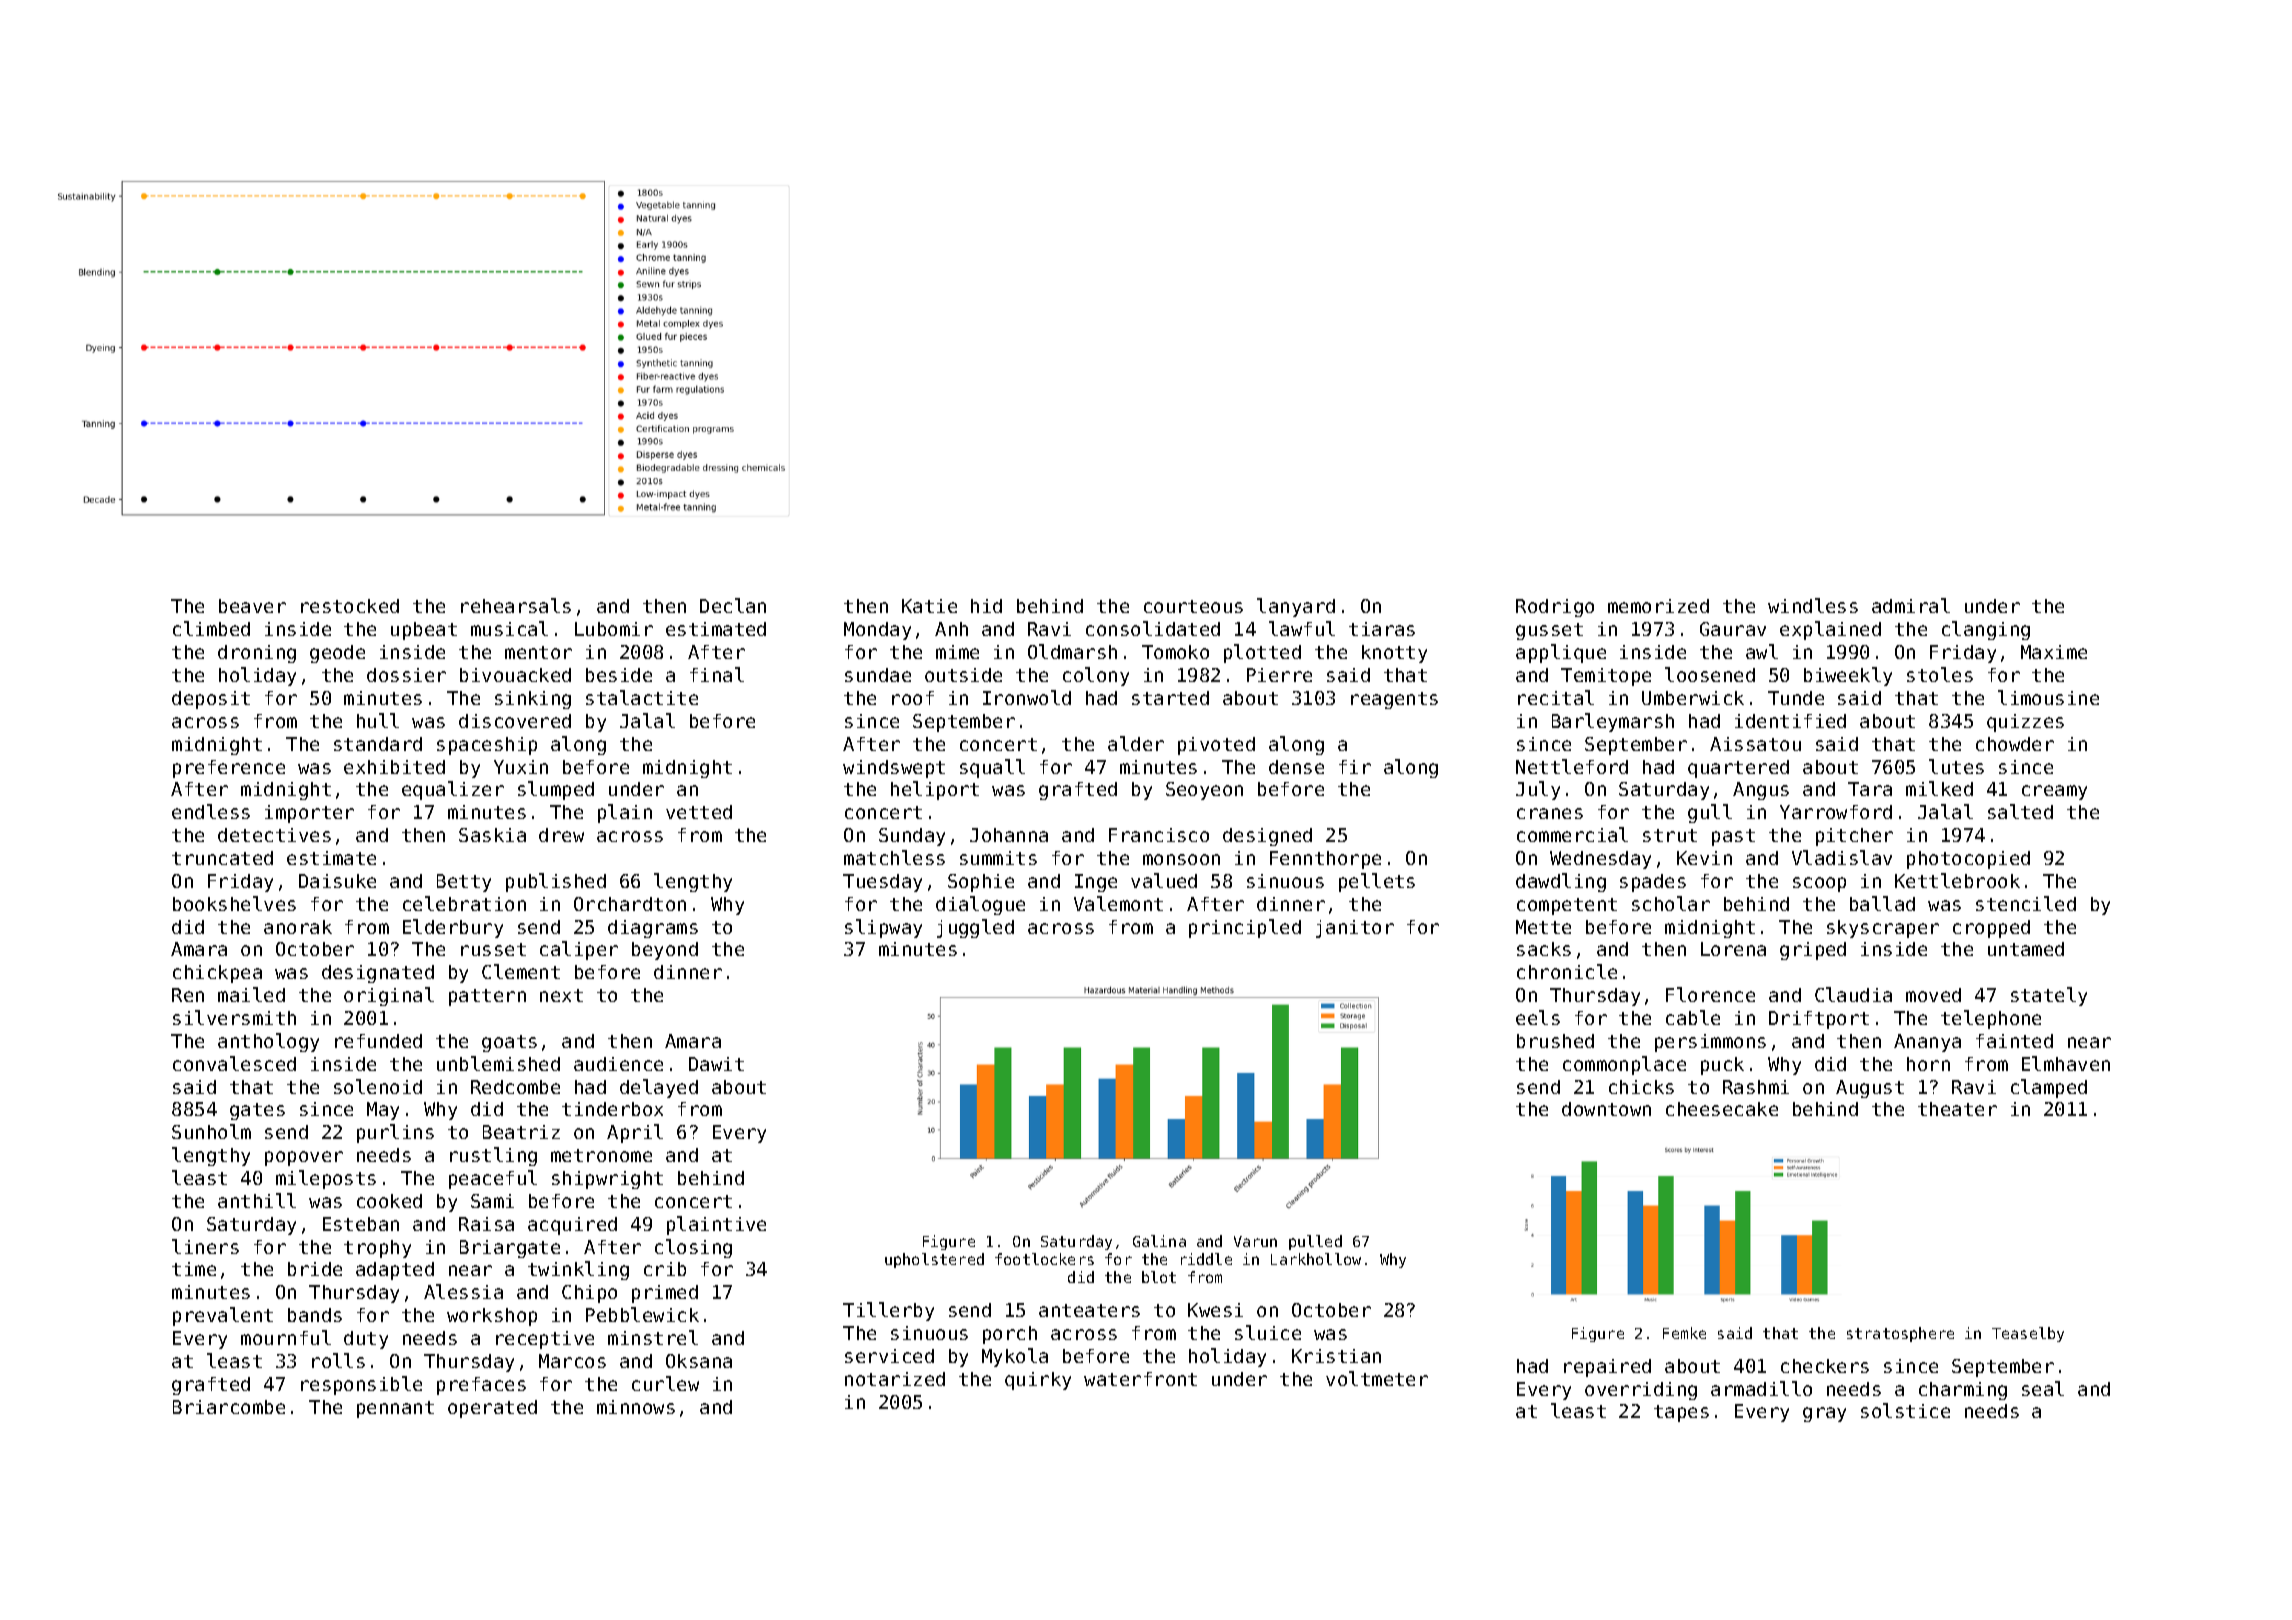 Image resolution: width=2292 pixels, height=1620 pixels. Describe the element at coordinates (492, 1409) in the document. I see `operated` at that location.
